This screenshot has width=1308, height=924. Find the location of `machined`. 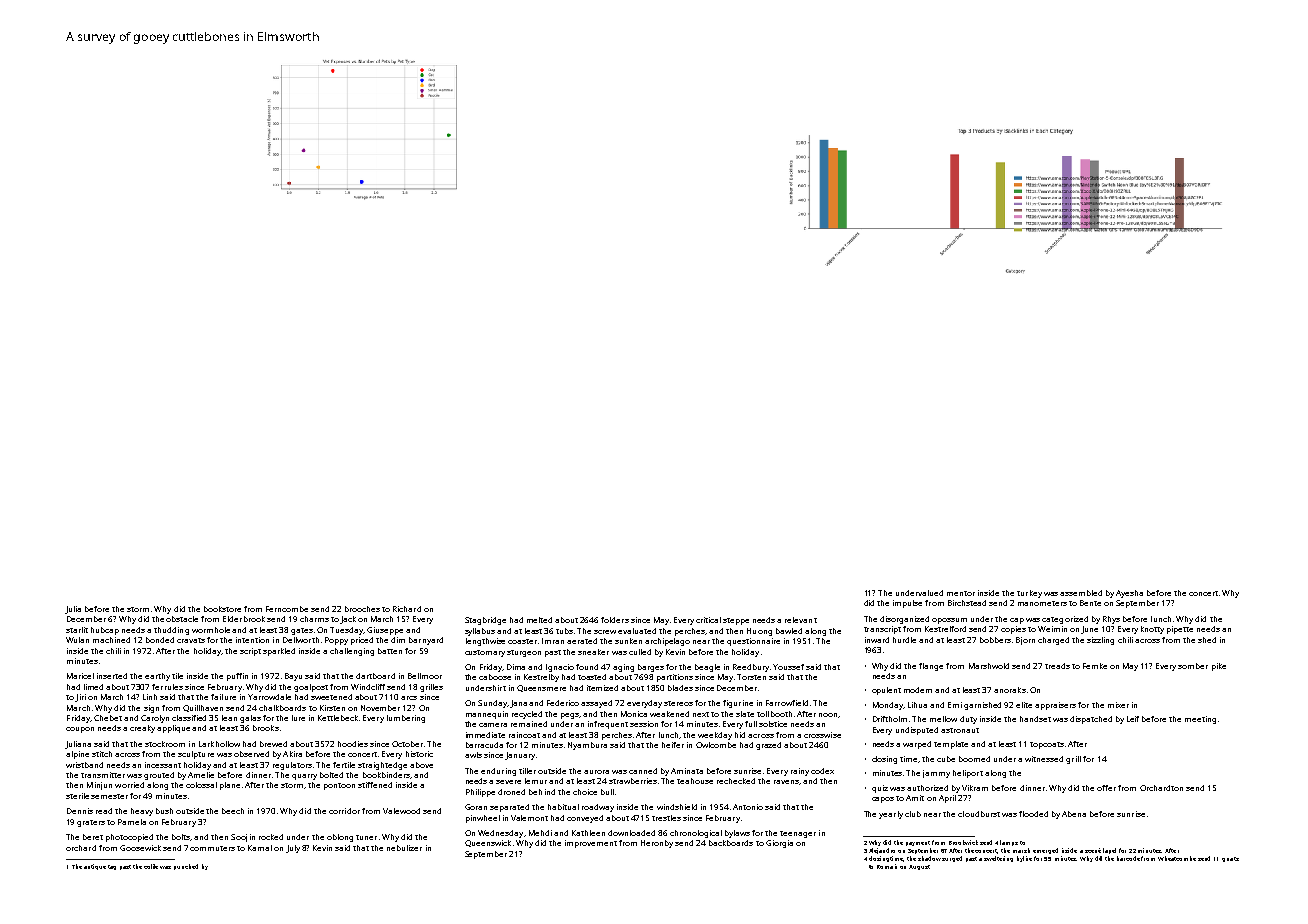

machined is located at coordinates (111, 640).
